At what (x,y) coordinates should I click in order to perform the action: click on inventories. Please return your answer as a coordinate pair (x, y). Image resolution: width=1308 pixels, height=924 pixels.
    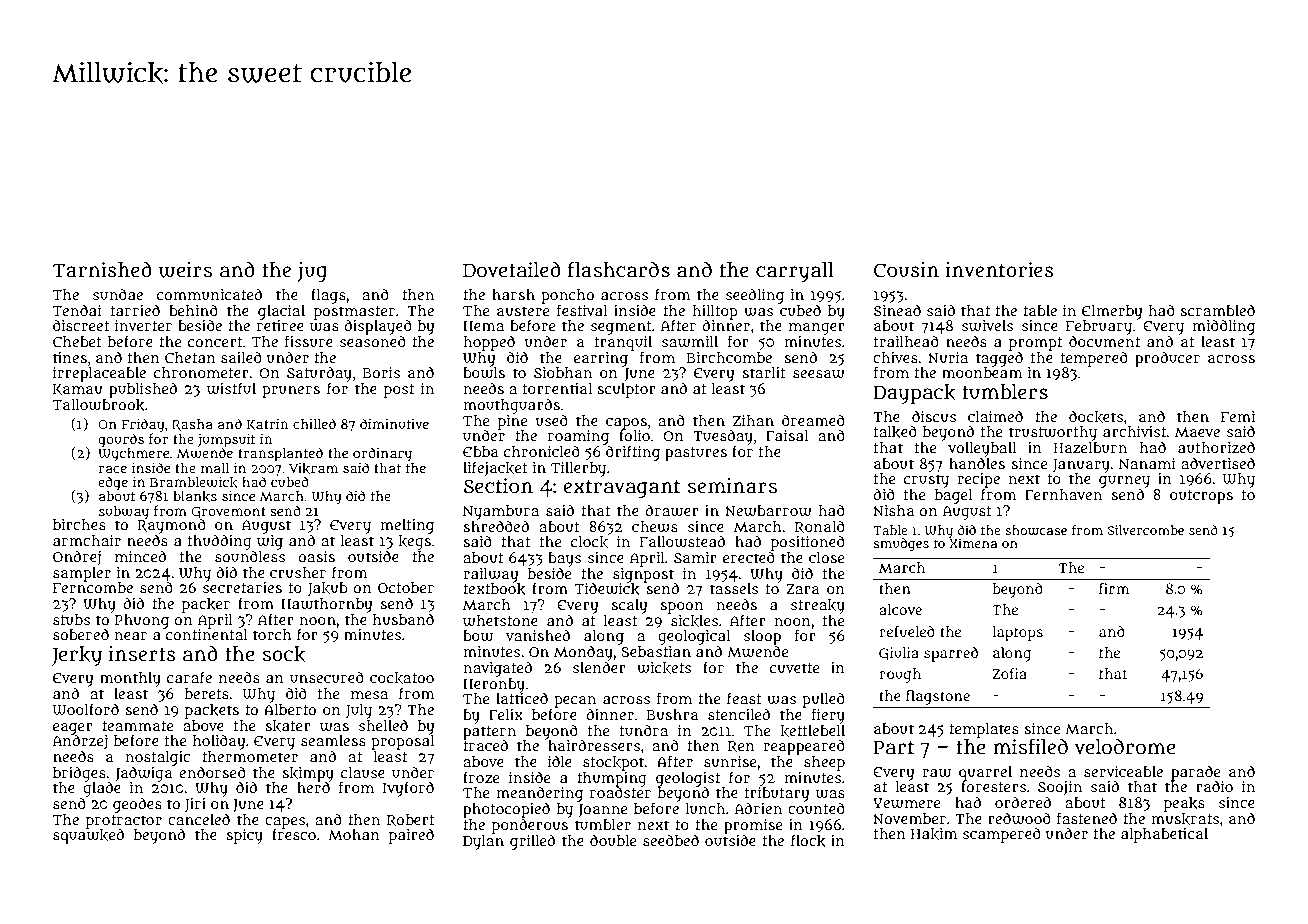
    Looking at the image, I should click on (999, 270).
